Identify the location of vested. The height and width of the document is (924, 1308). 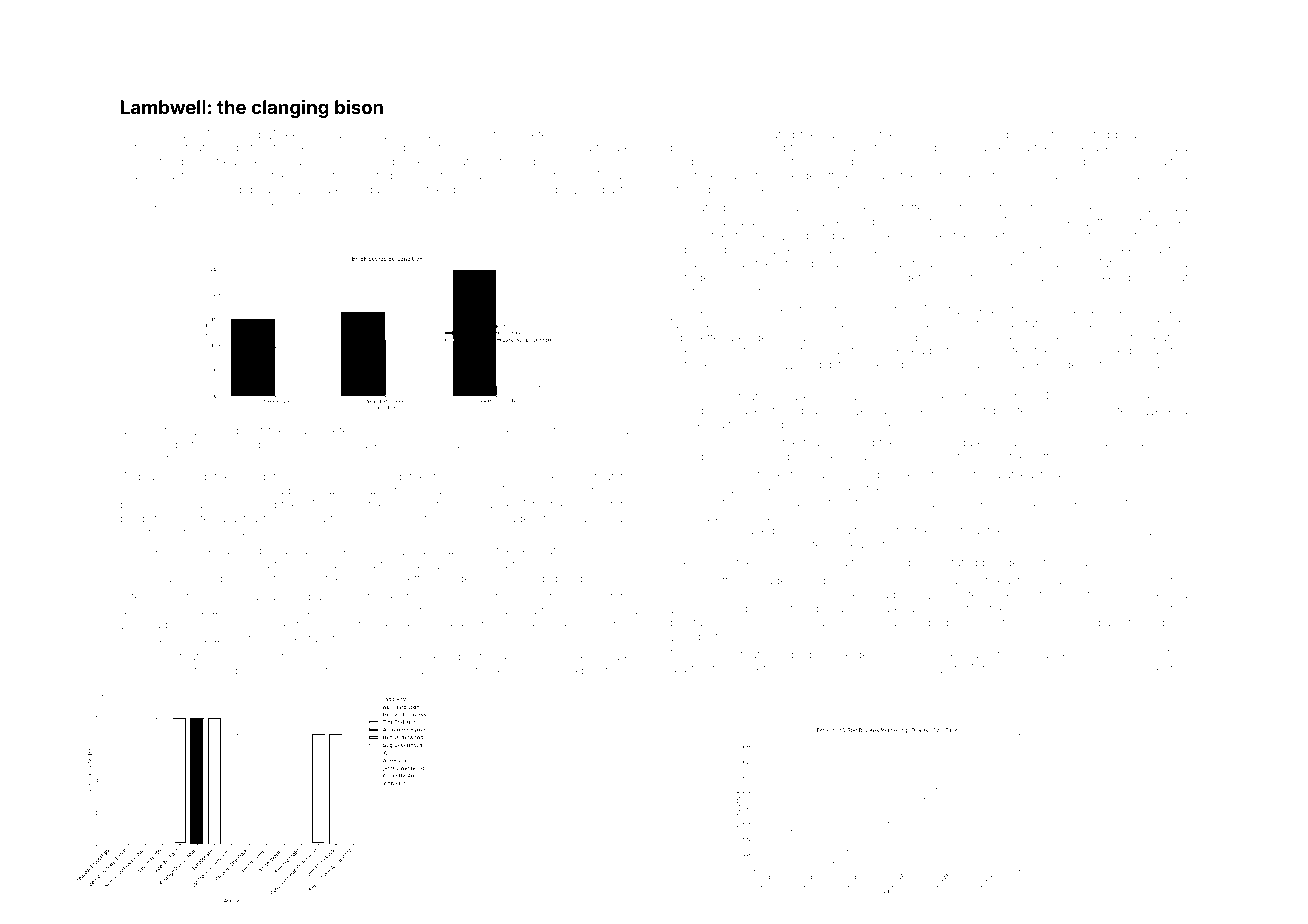
(1091, 134).
